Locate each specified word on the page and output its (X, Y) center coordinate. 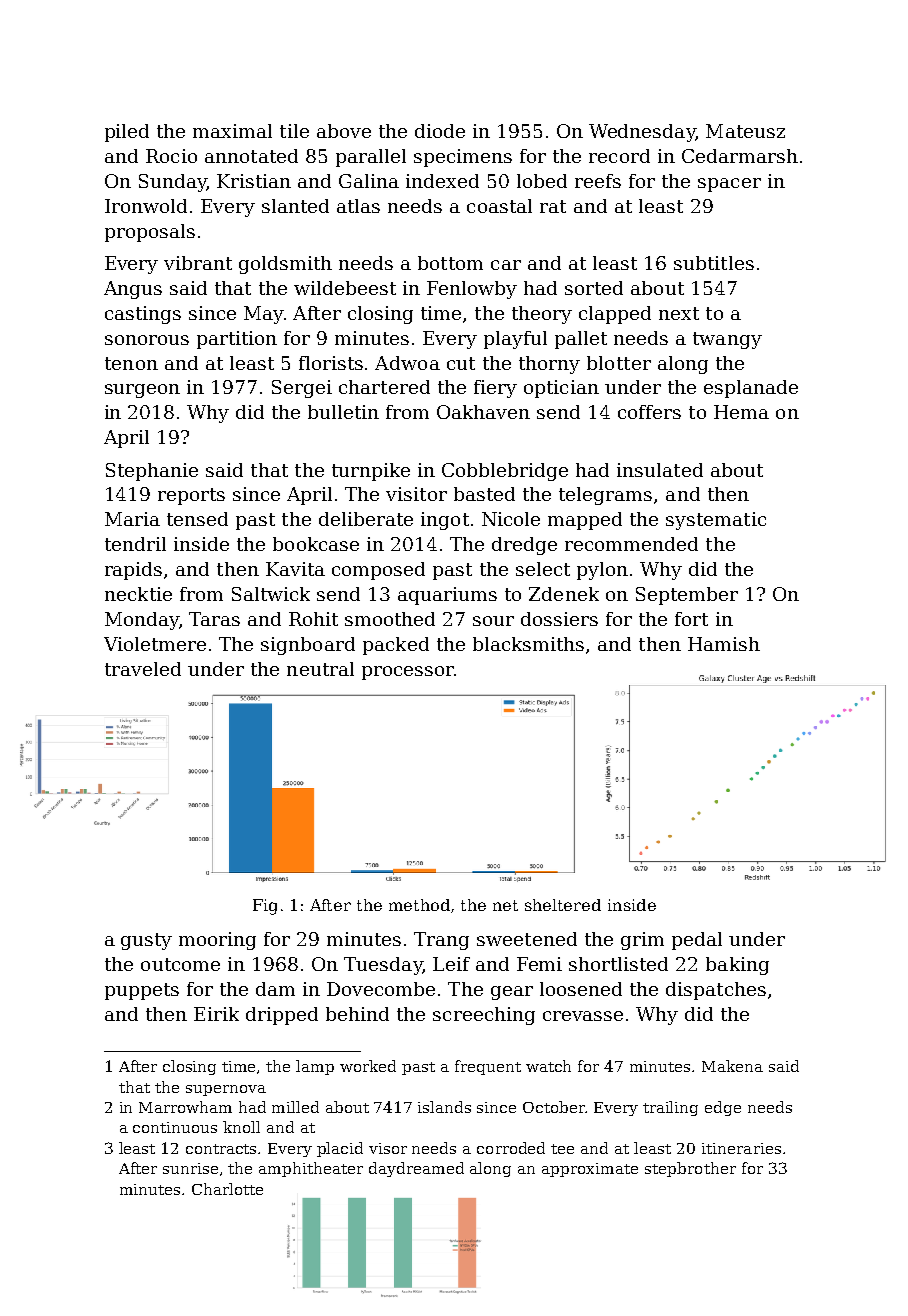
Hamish (724, 644)
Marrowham (185, 1107)
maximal (232, 131)
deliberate (366, 519)
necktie (138, 594)
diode (440, 131)
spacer (729, 185)
